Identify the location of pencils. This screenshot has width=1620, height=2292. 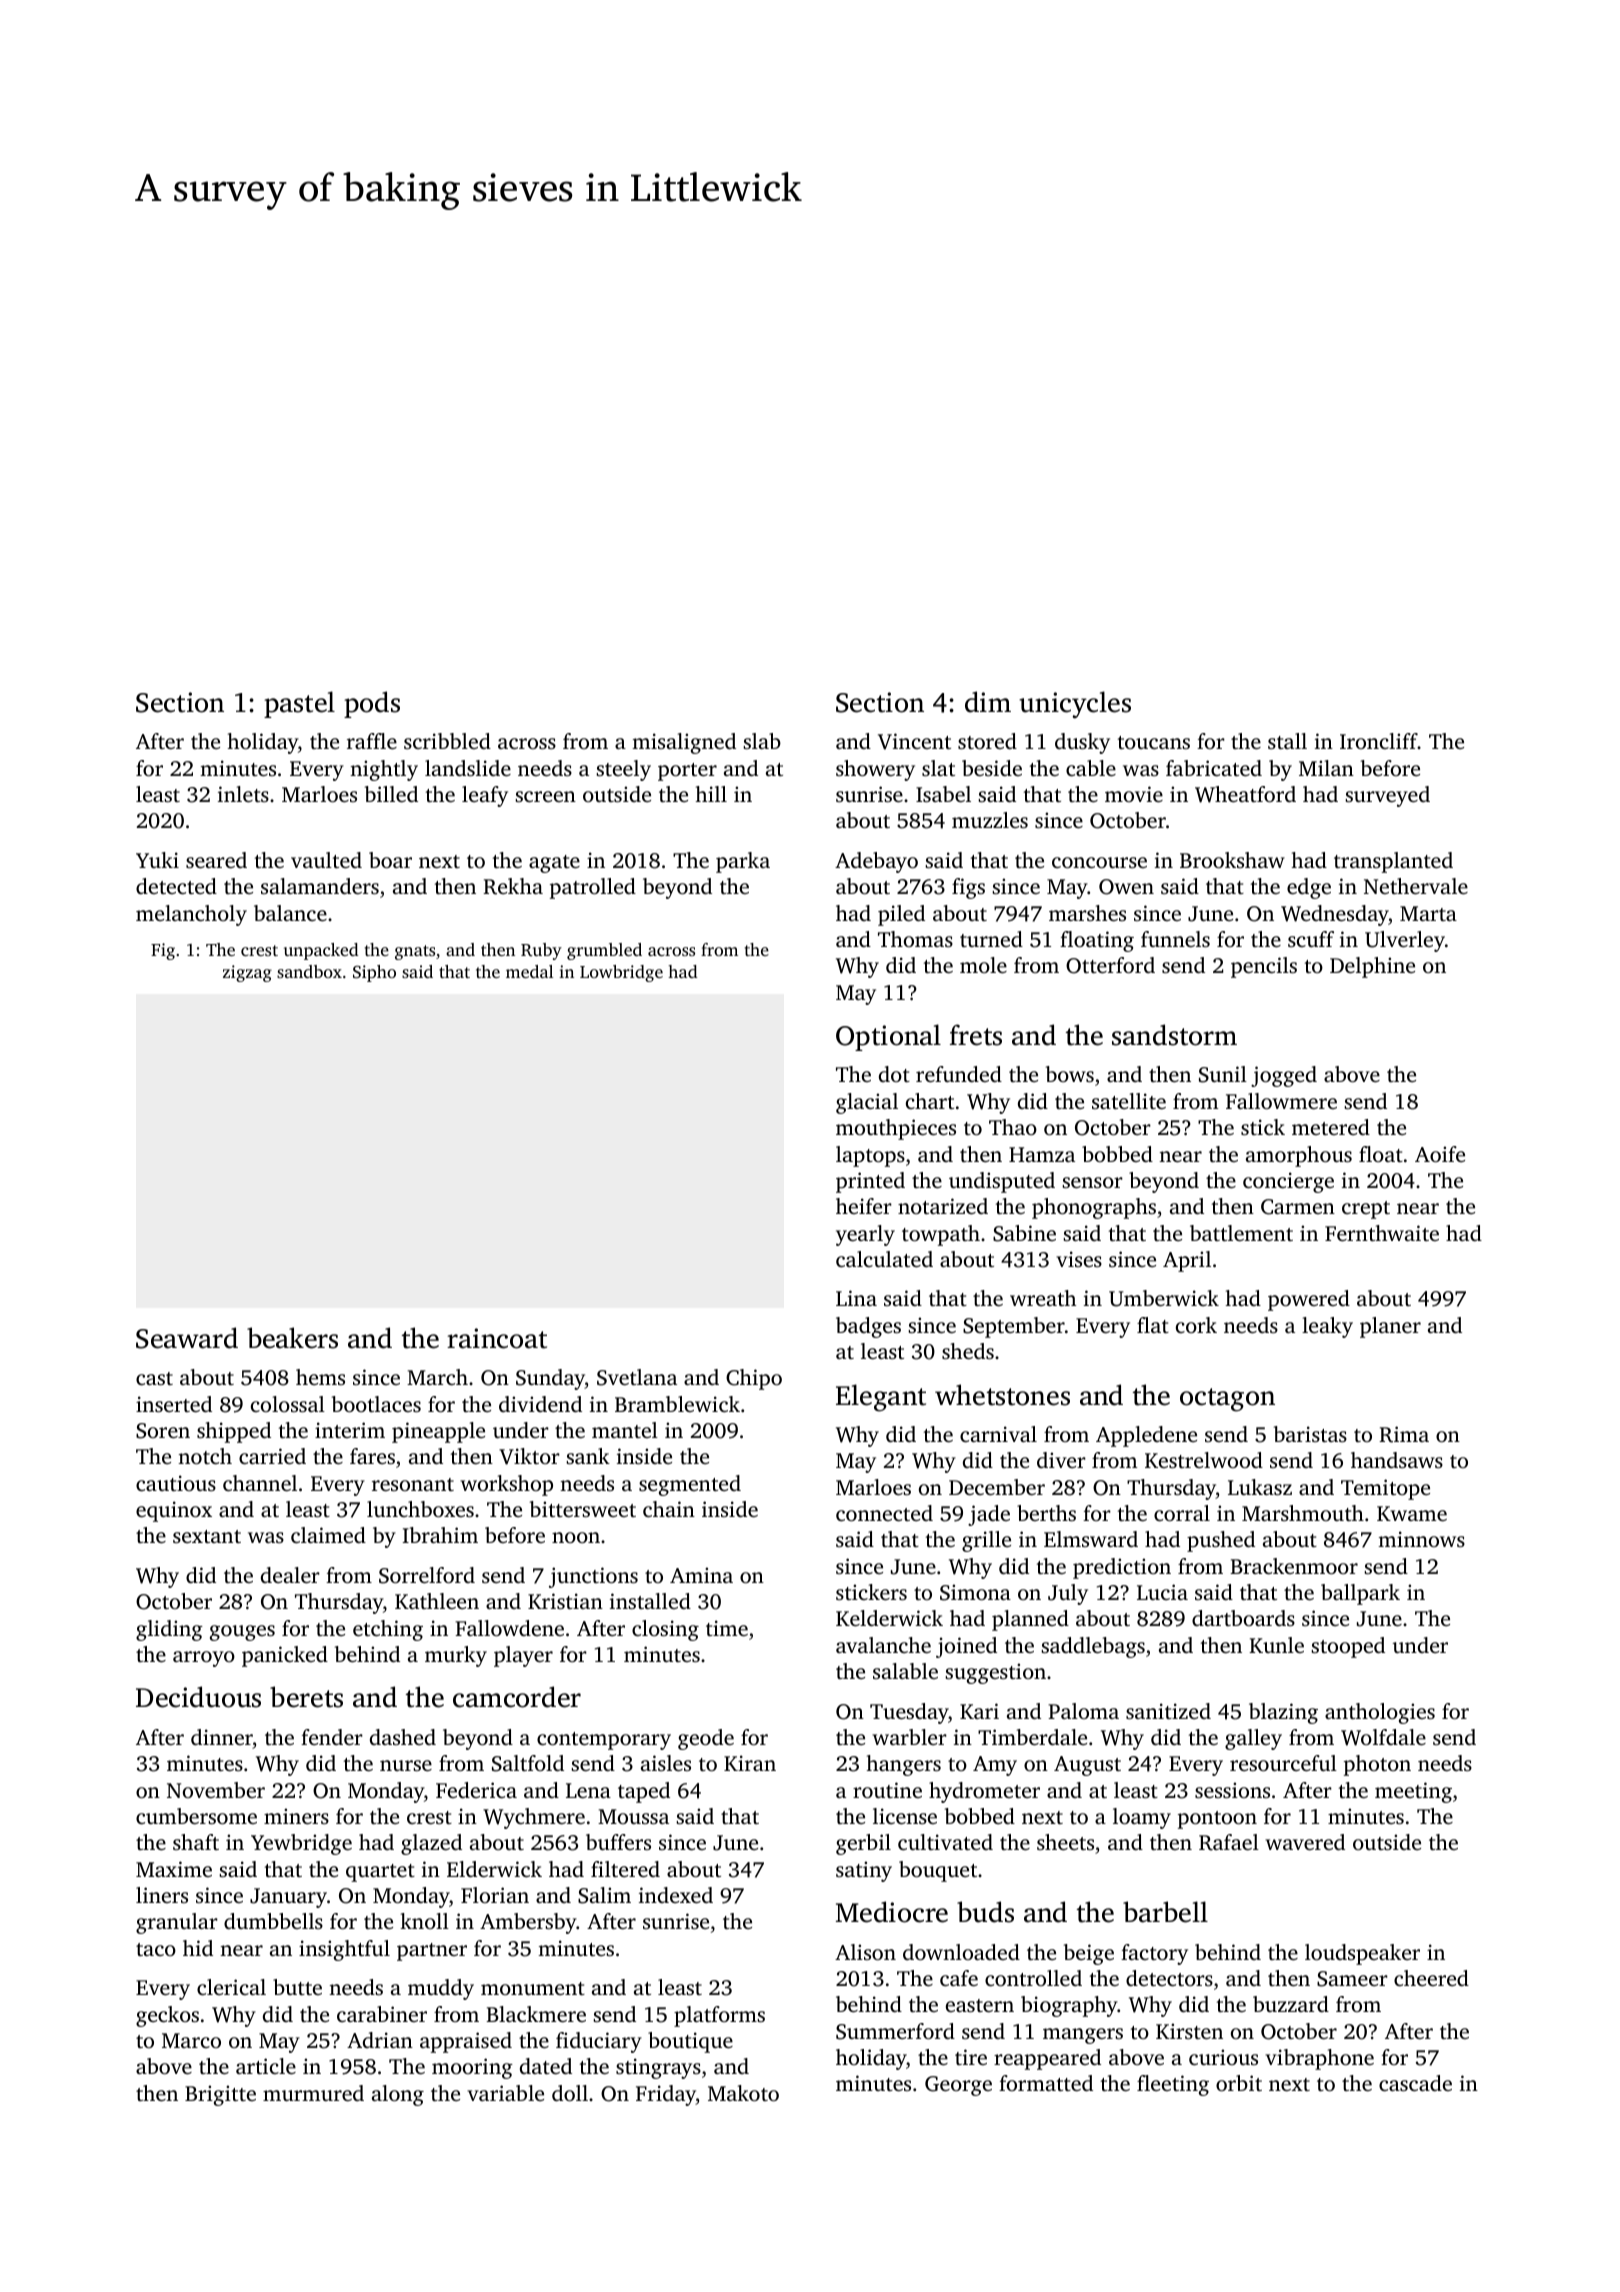
(1264, 967).
